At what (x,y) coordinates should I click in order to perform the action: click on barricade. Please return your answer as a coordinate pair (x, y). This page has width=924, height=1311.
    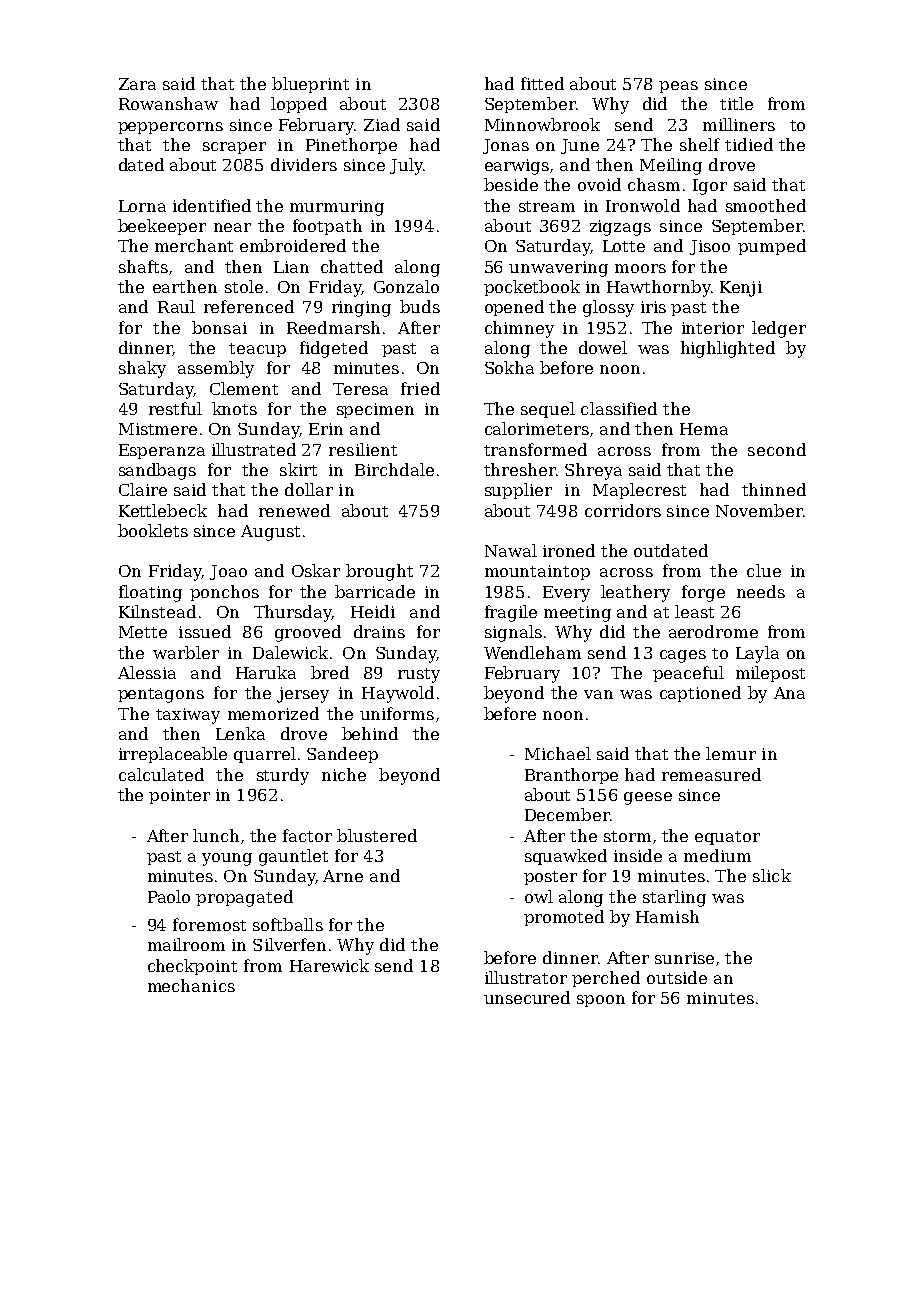
    Looking at the image, I should click on (375, 591).
